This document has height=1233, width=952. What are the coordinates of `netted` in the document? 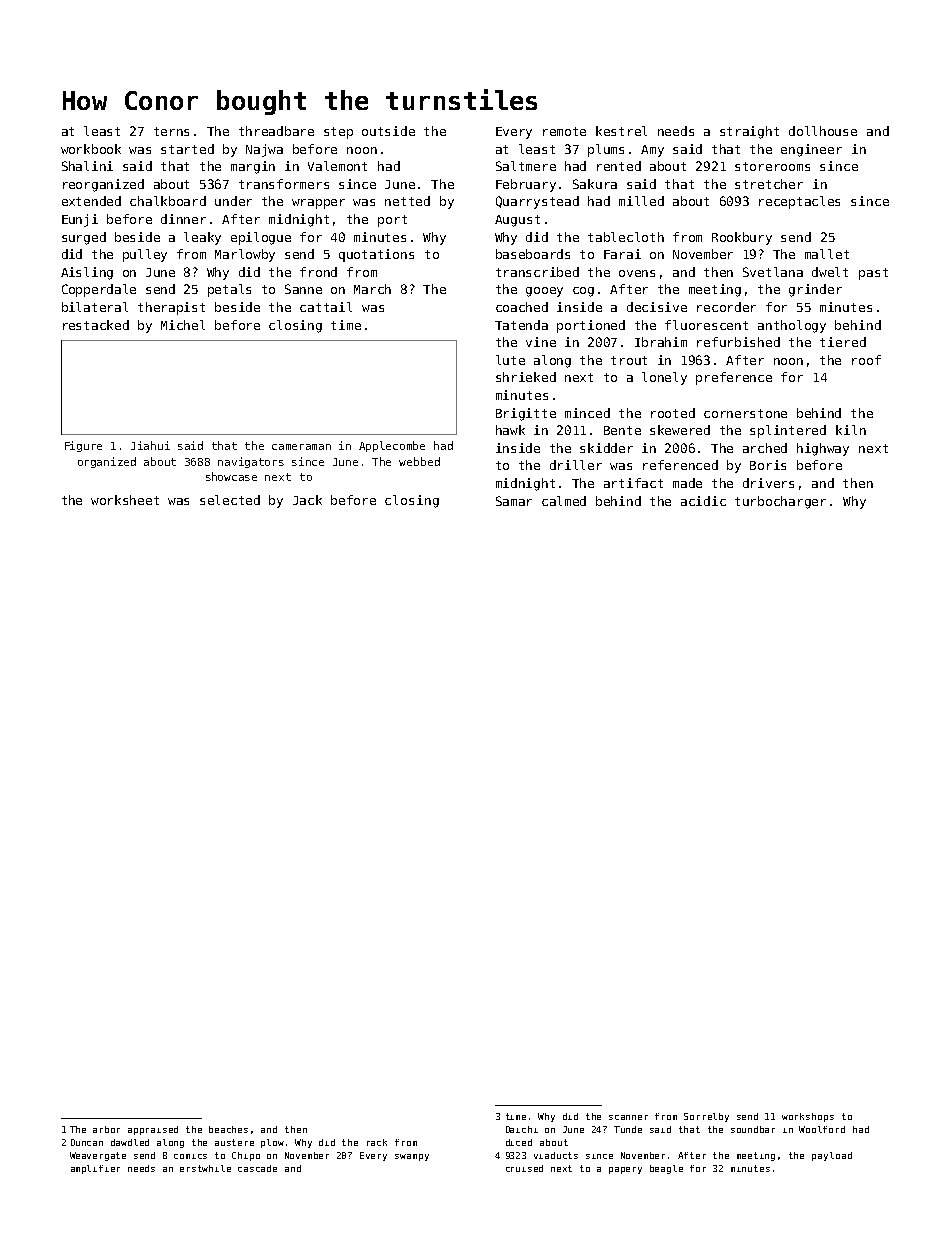 It's located at (407, 201).
